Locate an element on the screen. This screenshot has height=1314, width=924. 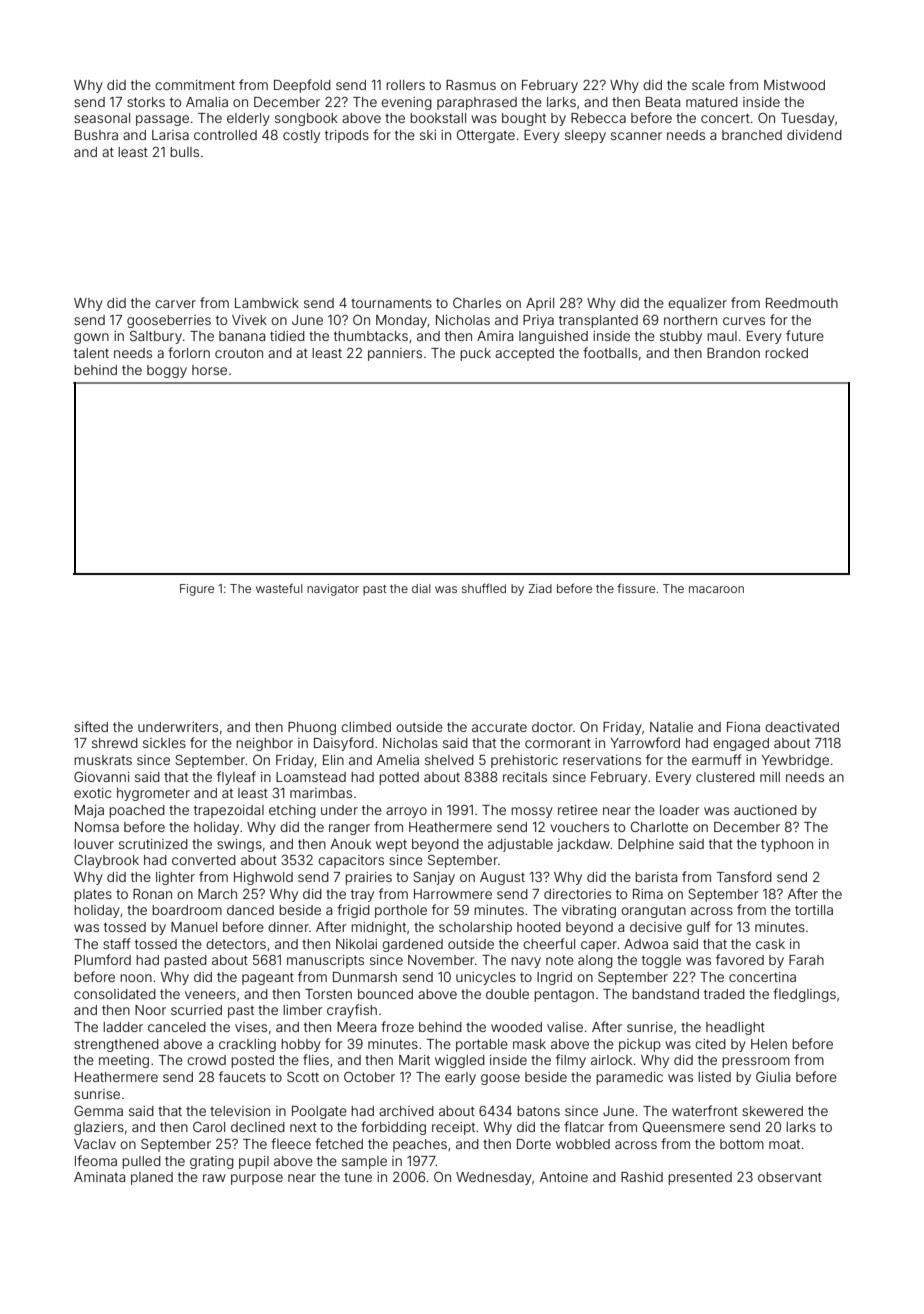
Charlotte is located at coordinates (659, 827).
